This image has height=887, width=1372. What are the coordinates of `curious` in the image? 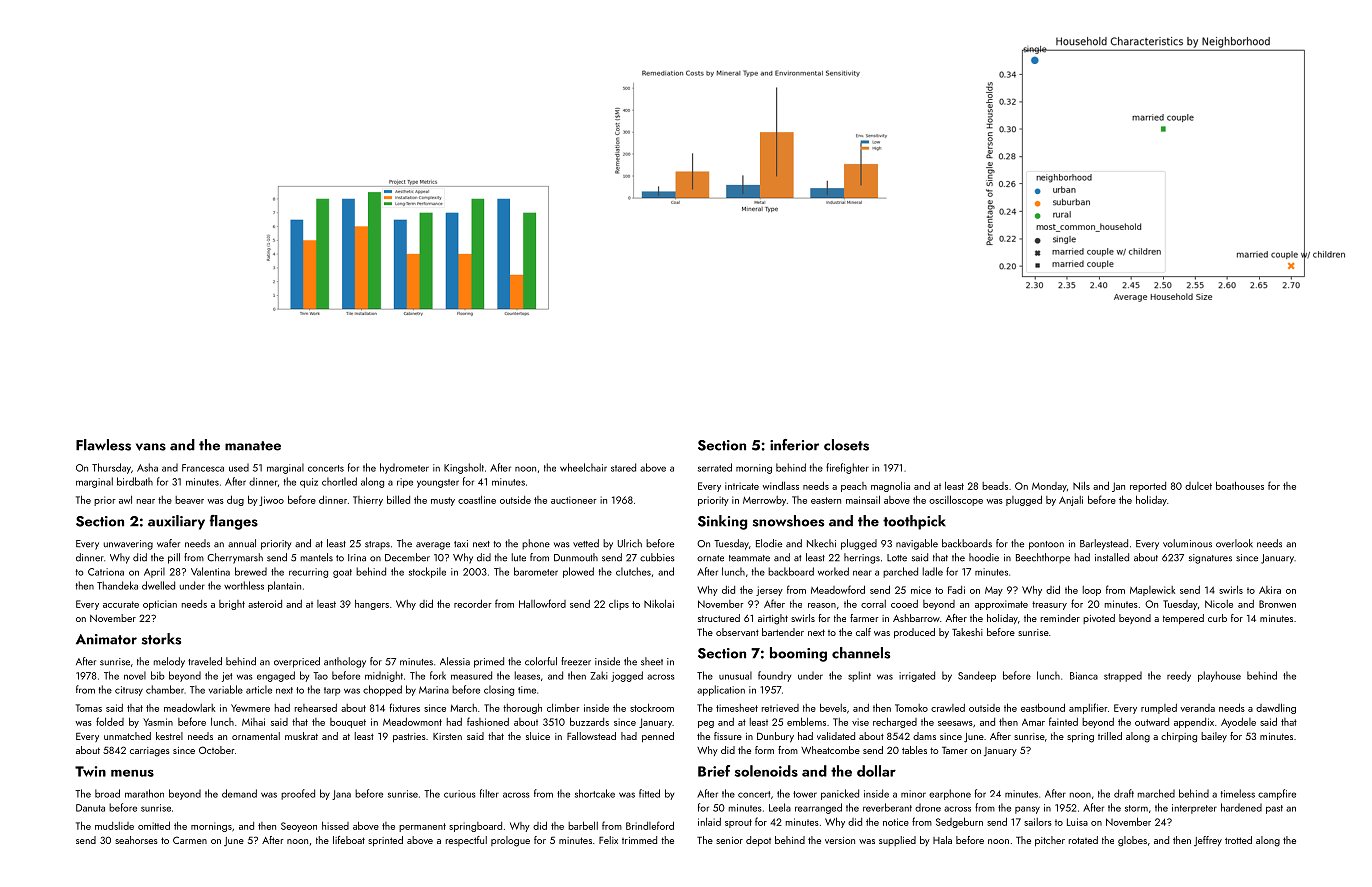 It's located at (460, 794).
